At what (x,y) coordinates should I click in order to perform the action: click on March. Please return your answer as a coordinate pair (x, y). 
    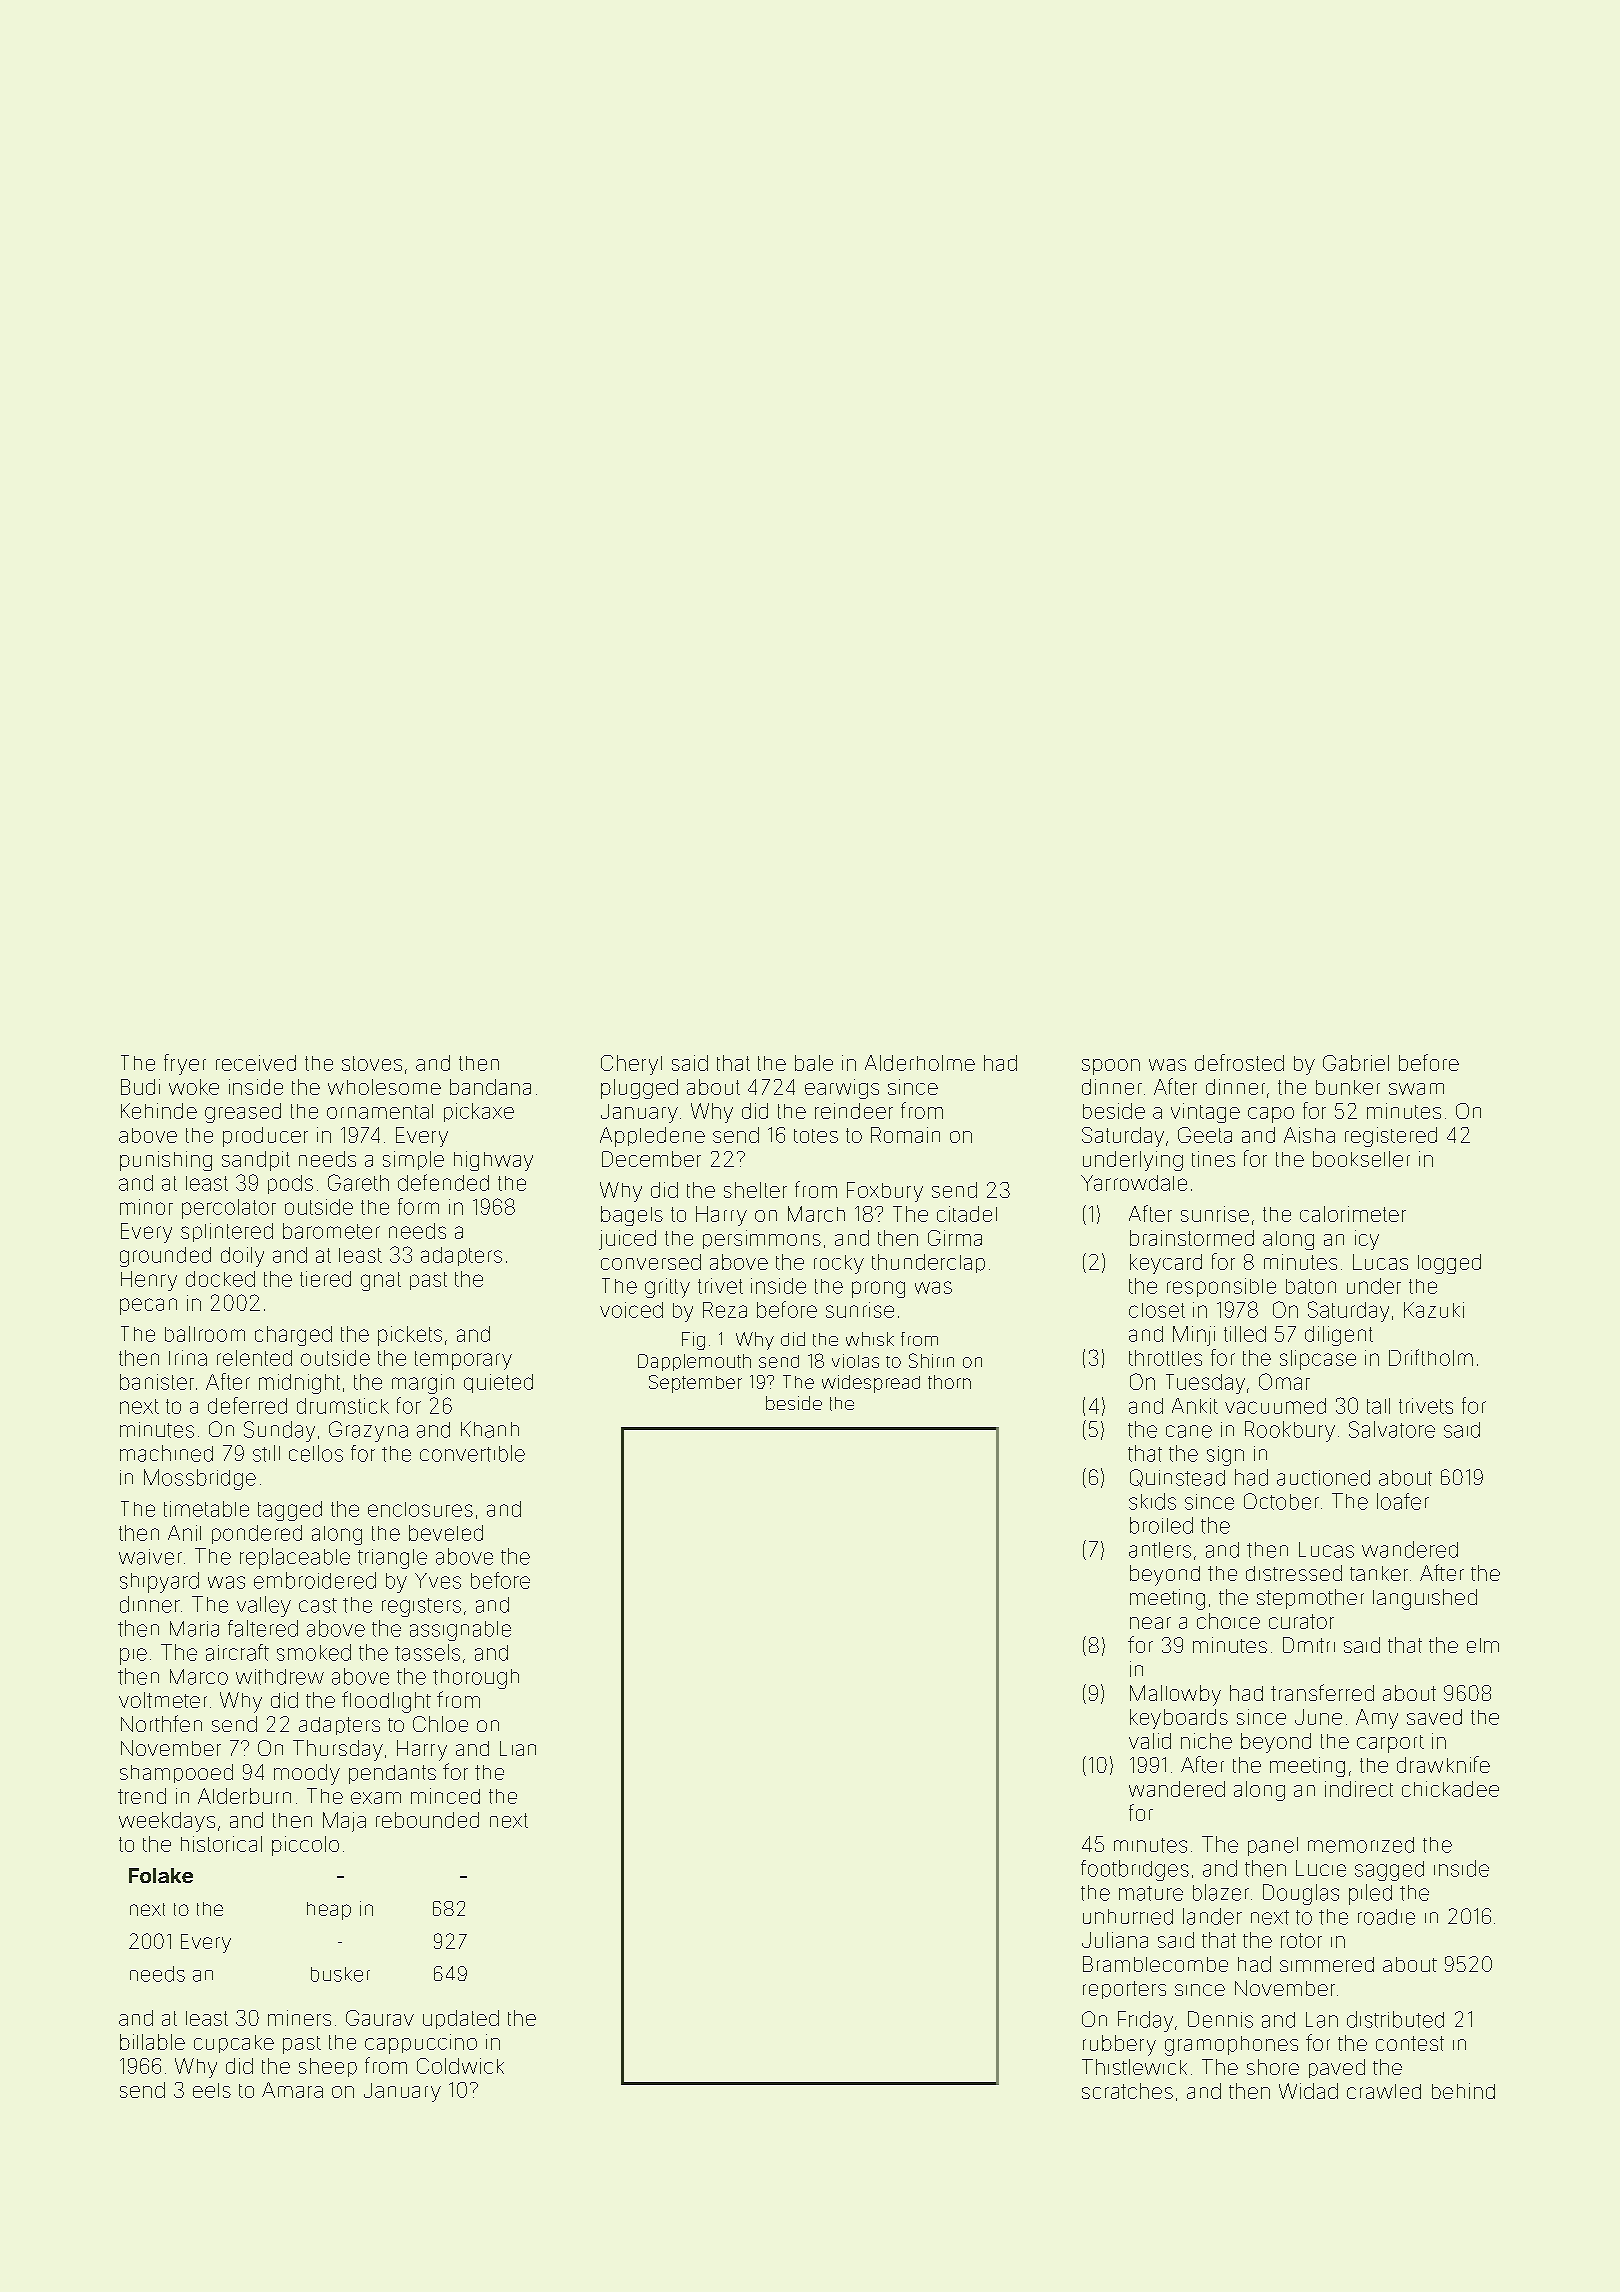
    Looking at the image, I should click on (816, 1214).
